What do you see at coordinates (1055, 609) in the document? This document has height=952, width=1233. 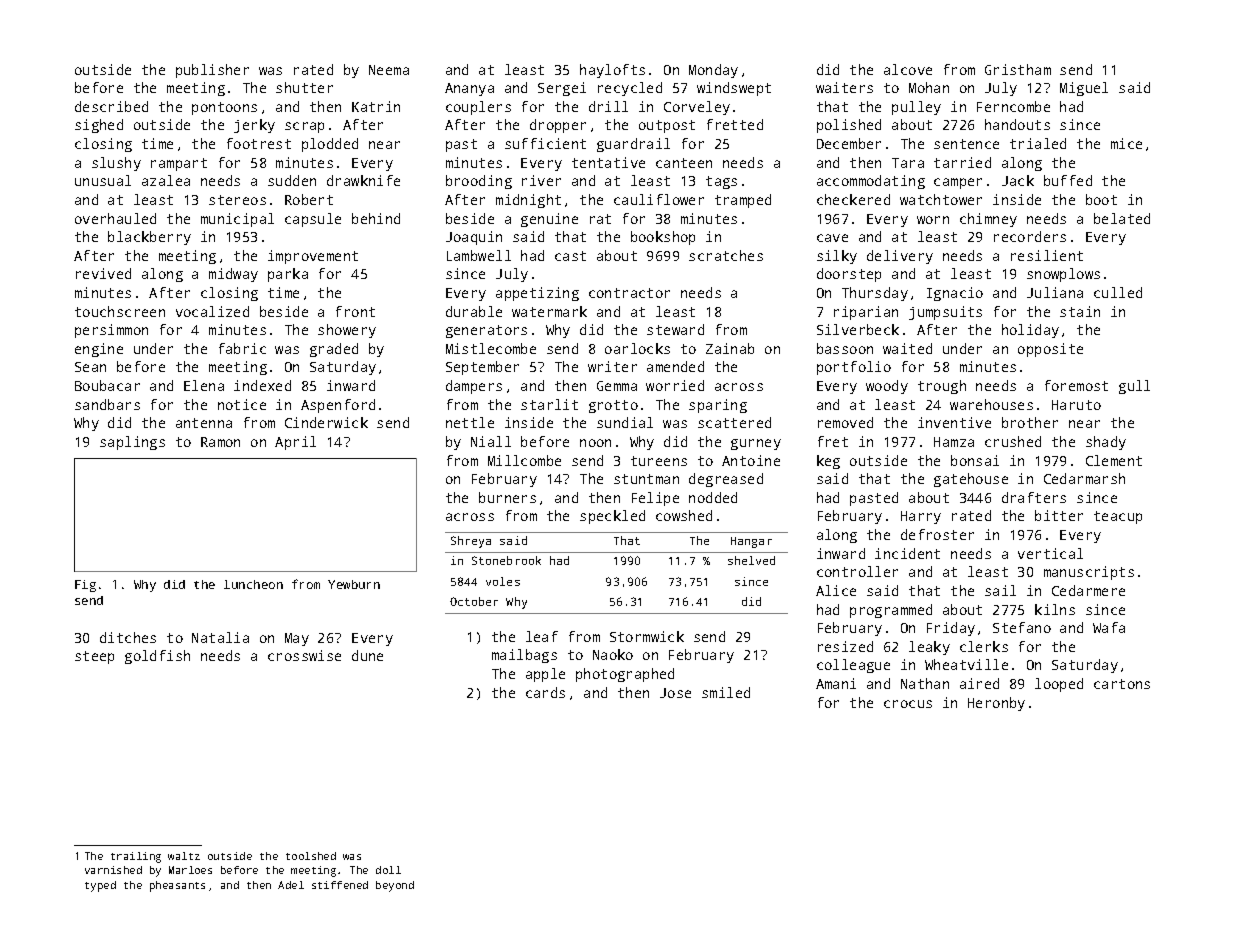 I see `kilns` at bounding box center [1055, 609].
